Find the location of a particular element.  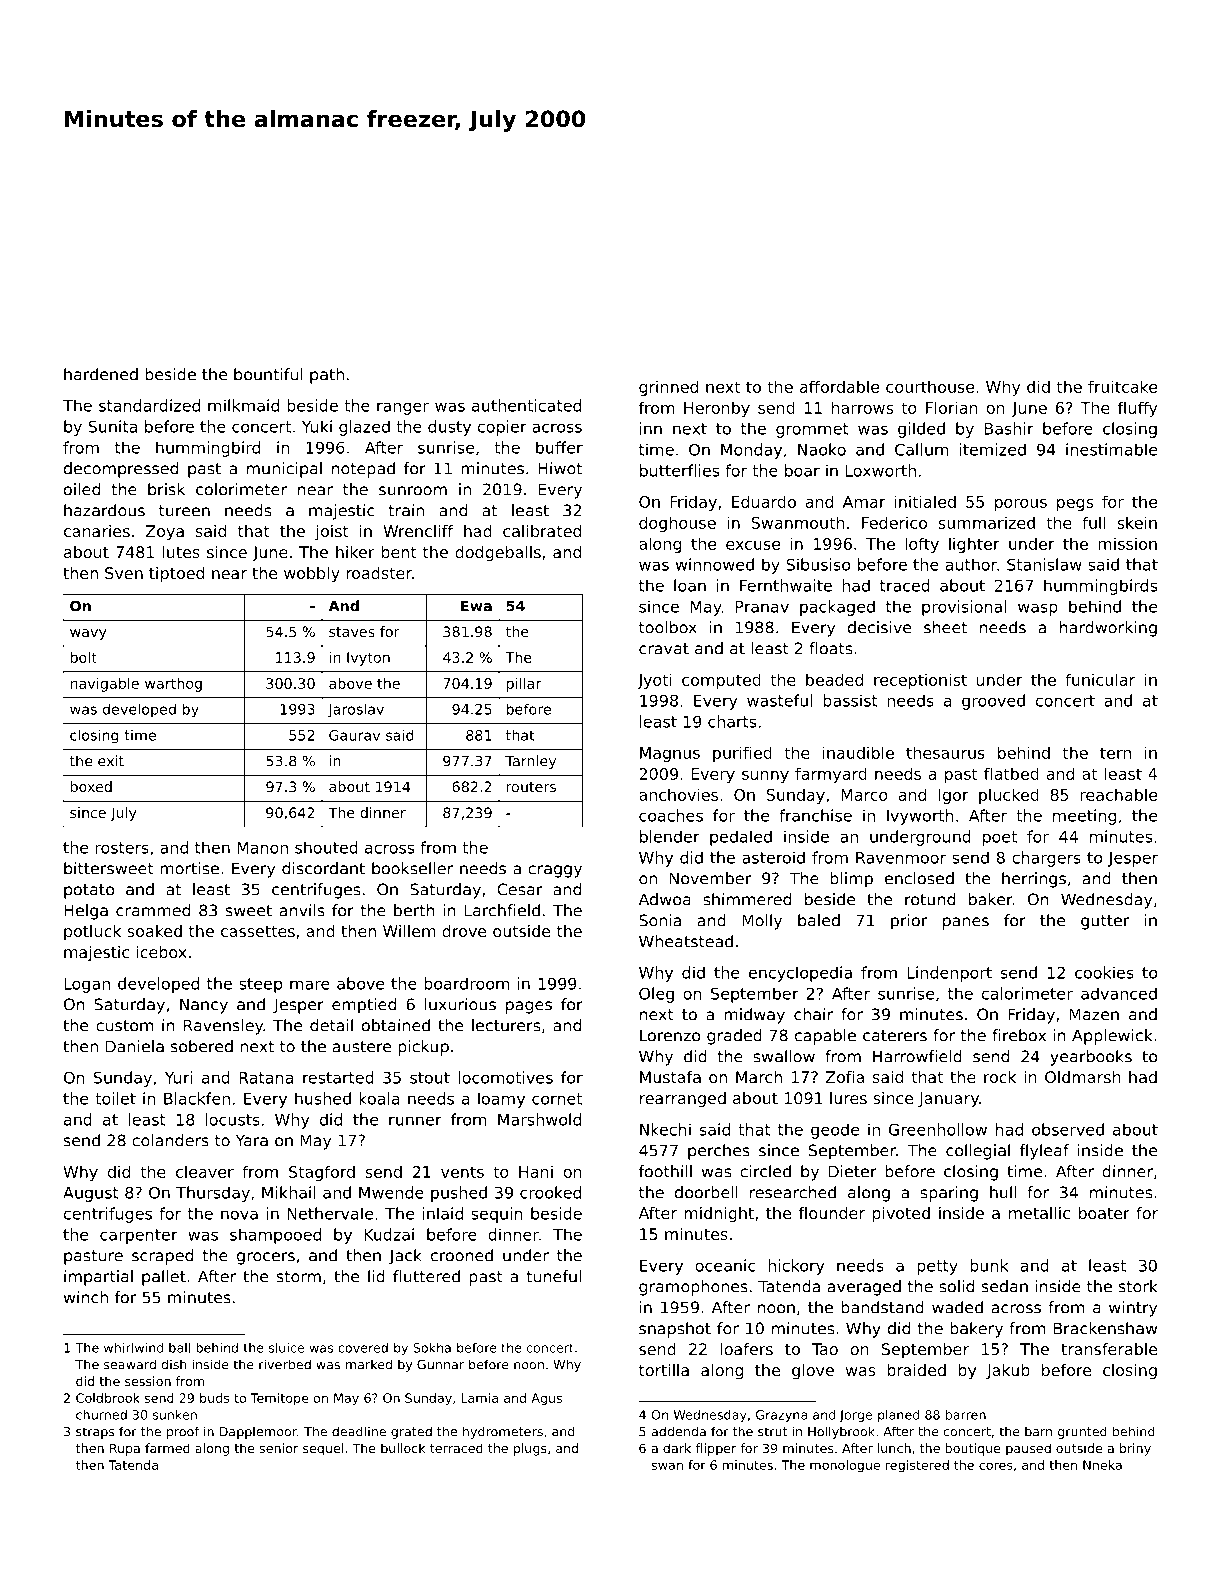

Ravensley is located at coordinates (223, 1027).
